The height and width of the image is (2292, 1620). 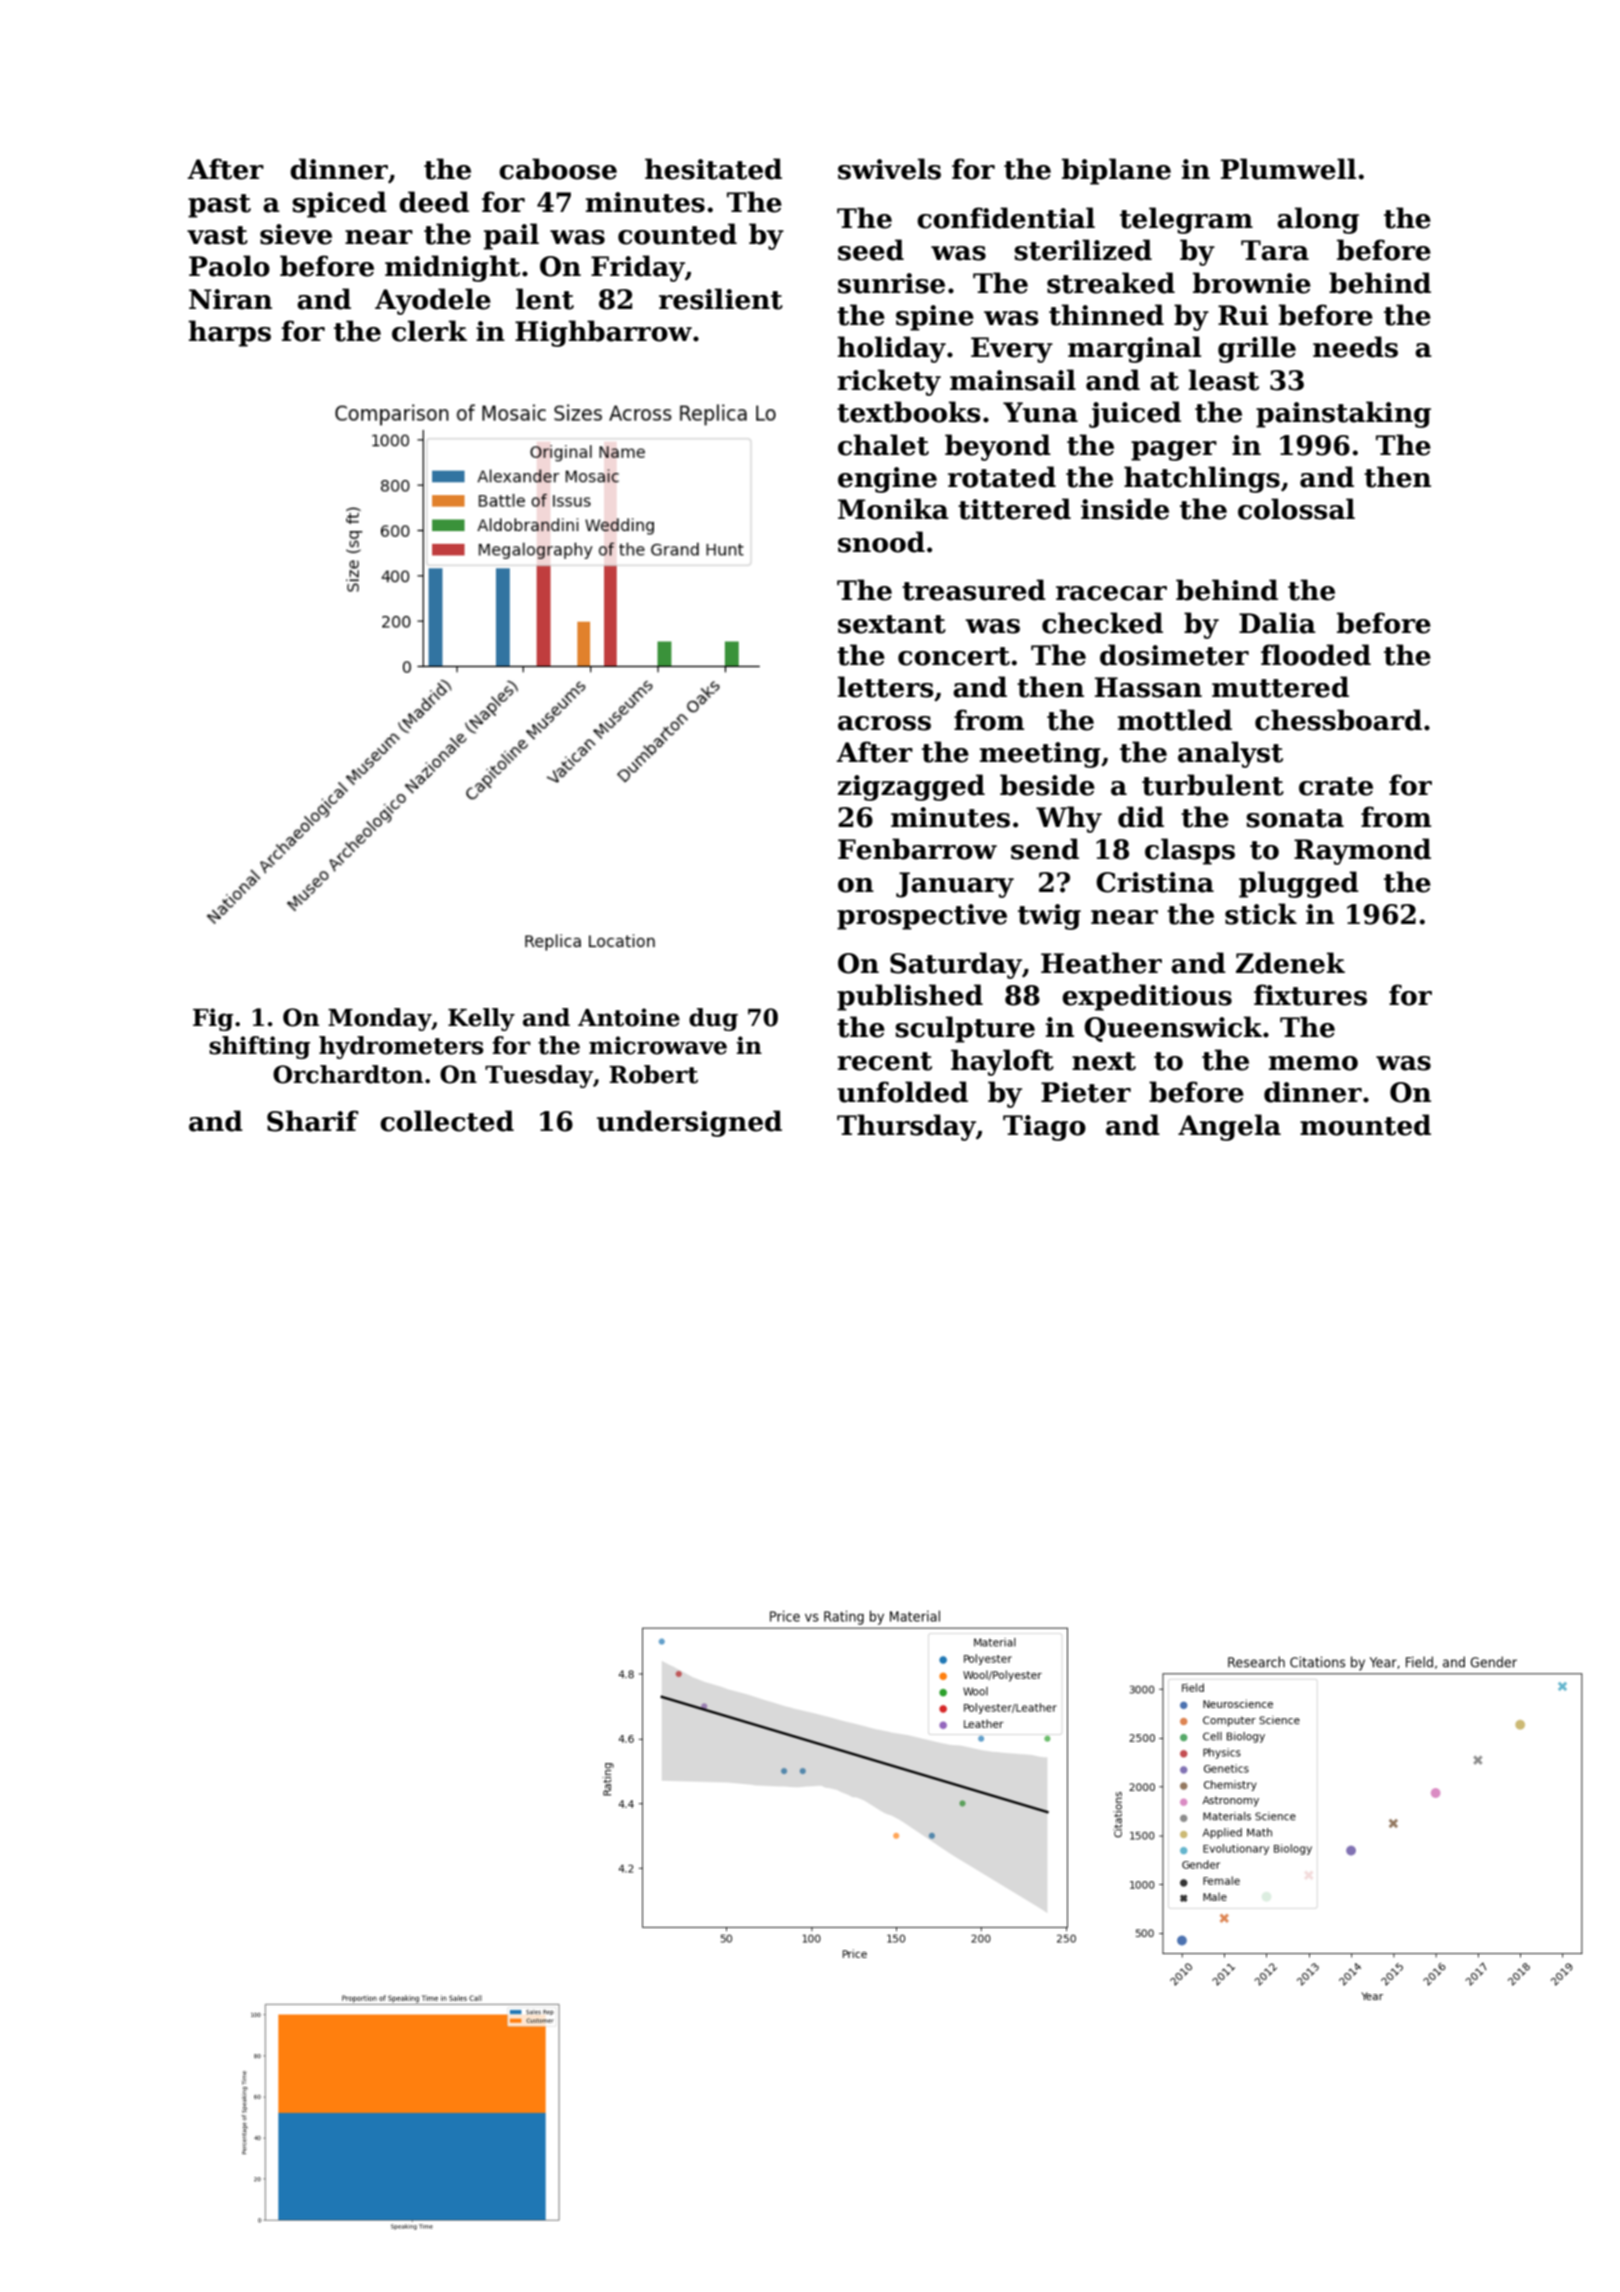 I want to click on mainsail, so click(x=1013, y=380).
